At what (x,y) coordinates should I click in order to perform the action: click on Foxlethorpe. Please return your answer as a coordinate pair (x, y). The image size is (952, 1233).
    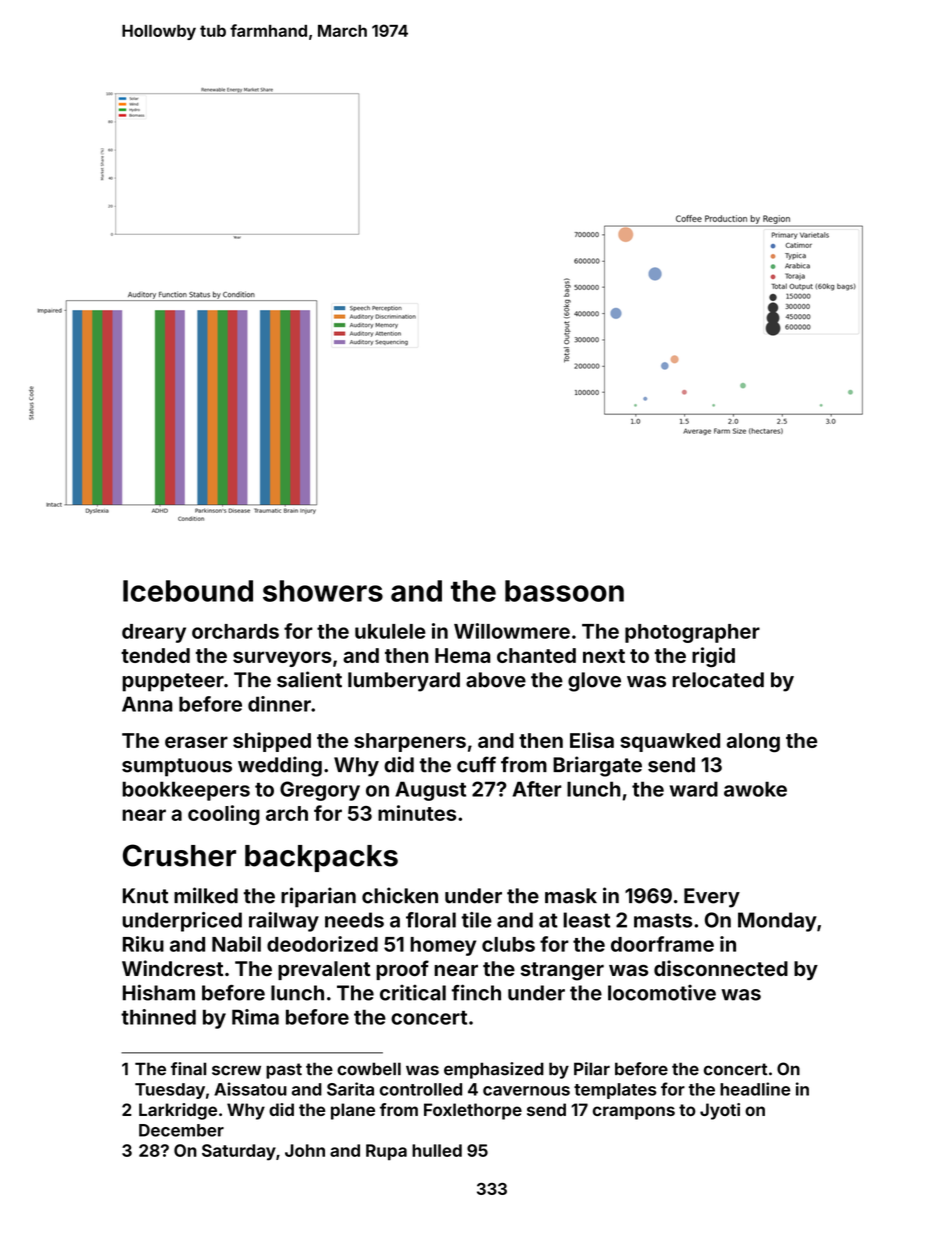
    Looking at the image, I should click on (473, 1111).
